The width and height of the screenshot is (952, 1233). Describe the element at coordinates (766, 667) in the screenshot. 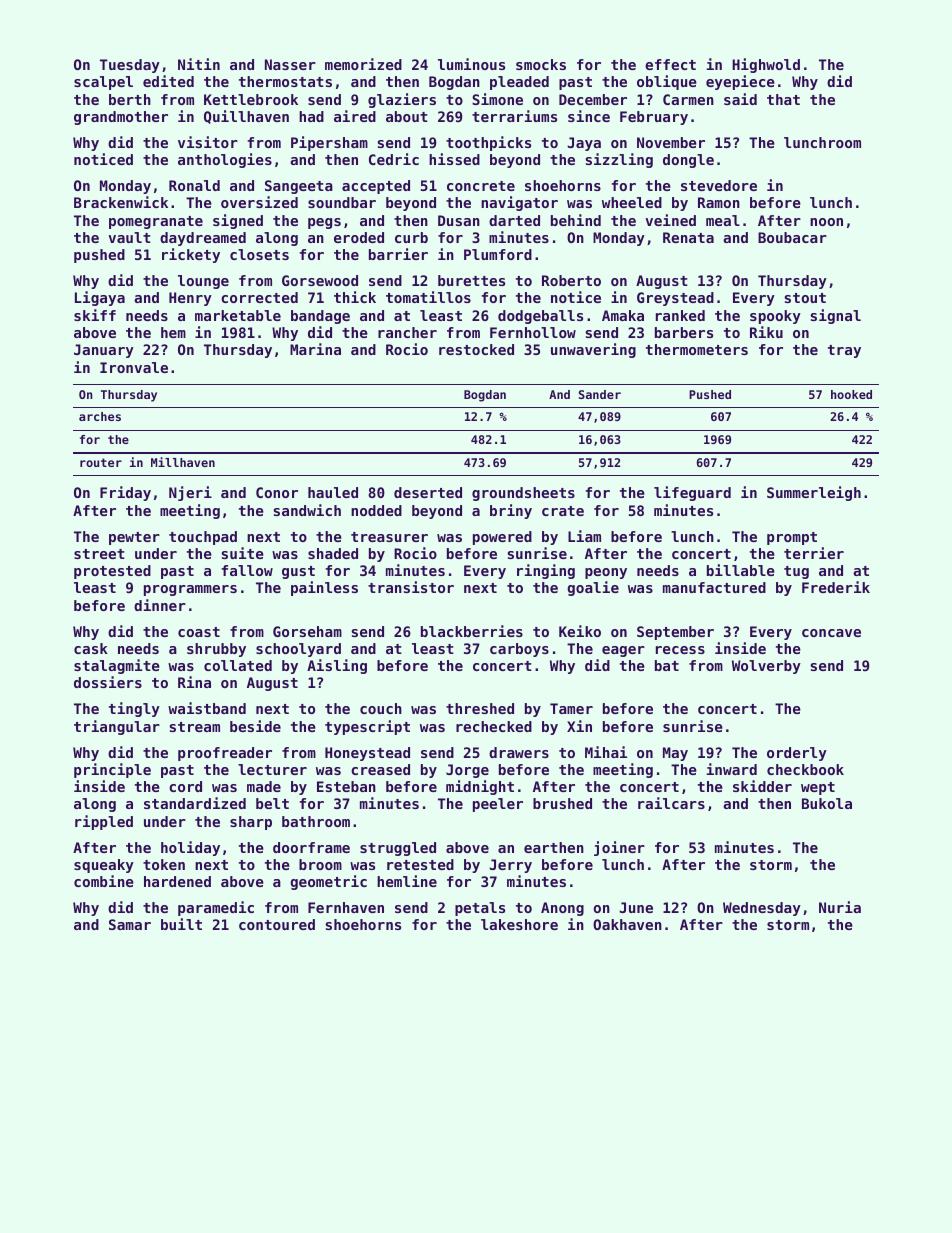

I see `Wolverby` at that location.
